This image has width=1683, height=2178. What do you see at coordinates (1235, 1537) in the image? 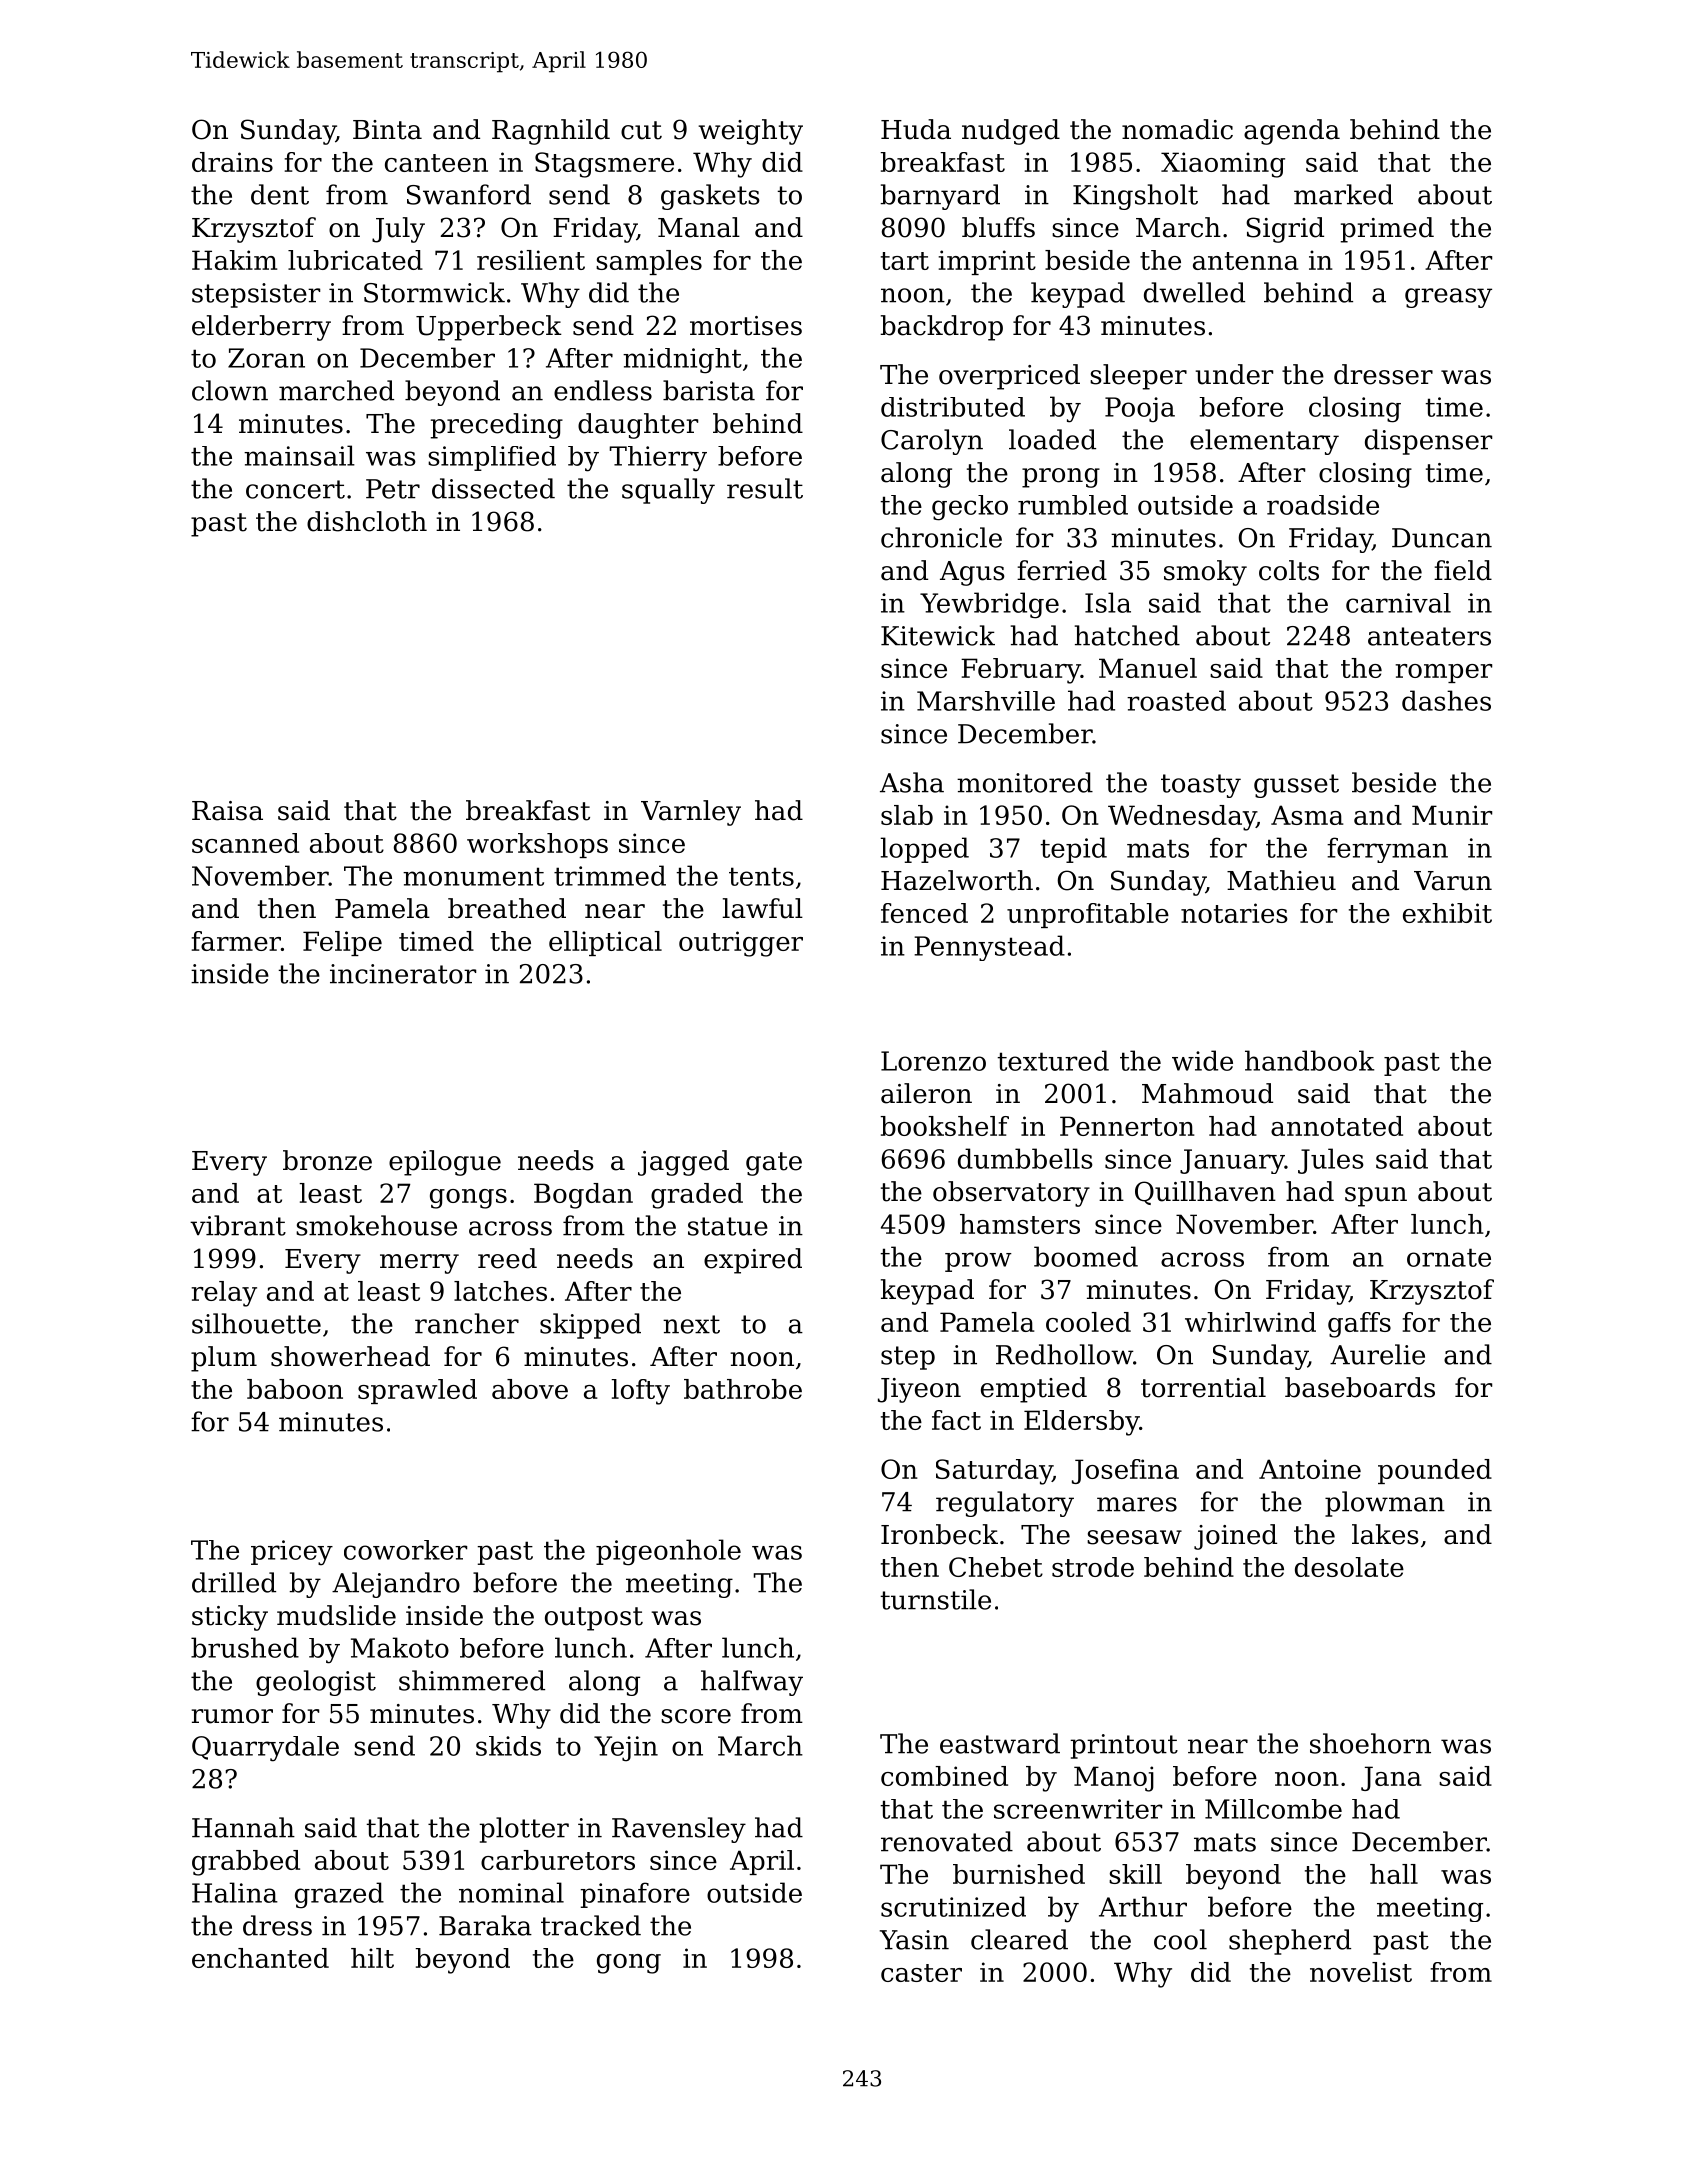
I see `joined` at bounding box center [1235, 1537].
